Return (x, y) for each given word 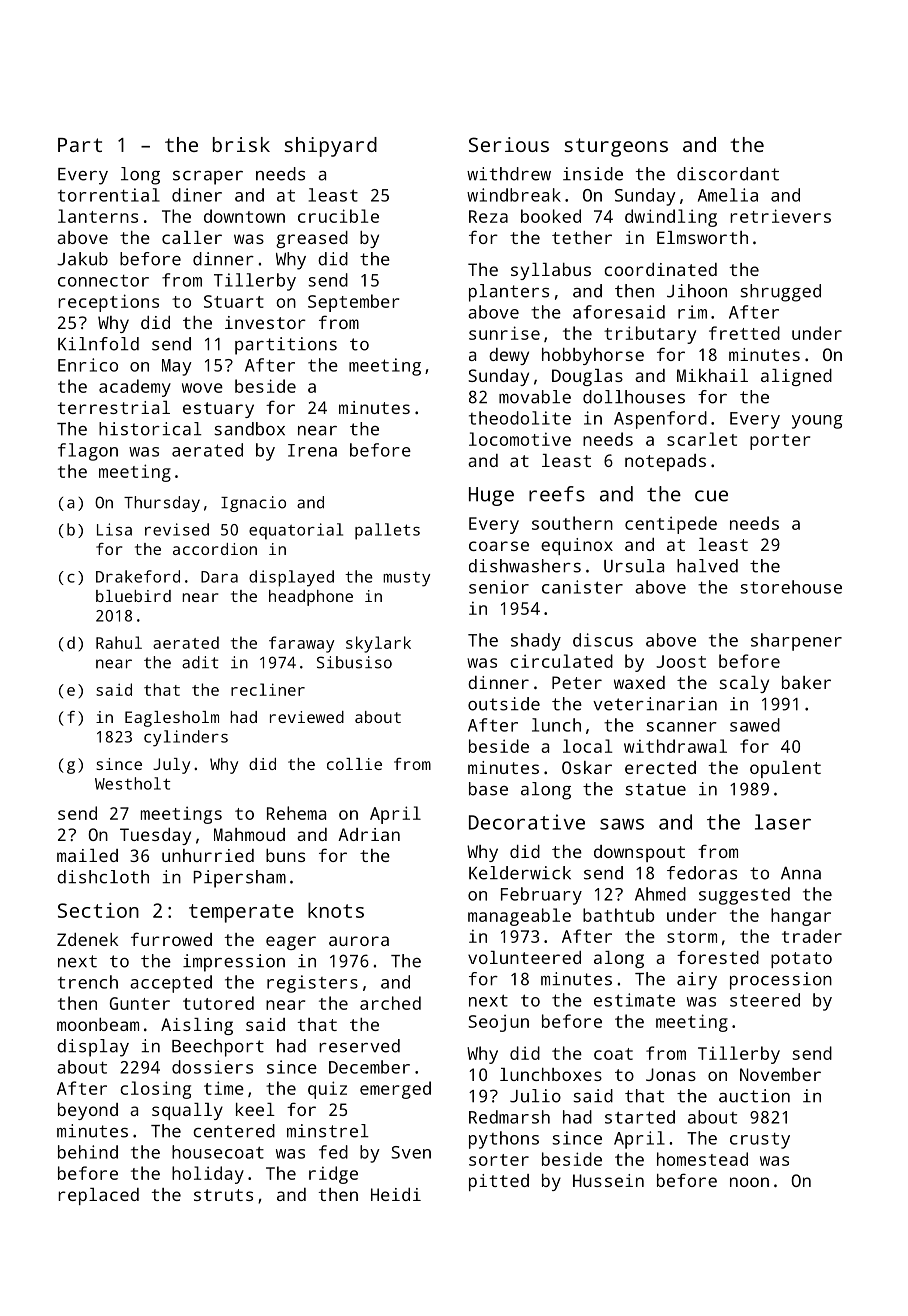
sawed (755, 725)
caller (192, 237)
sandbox (249, 429)
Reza (488, 216)
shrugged (780, 293)
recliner (268, 689)
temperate (241, 913)
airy (697, 981)
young (817, 422)
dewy (509, 356)
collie (354, 764)
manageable (519, 917)
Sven (411, 1152)
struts (223, 1195)
